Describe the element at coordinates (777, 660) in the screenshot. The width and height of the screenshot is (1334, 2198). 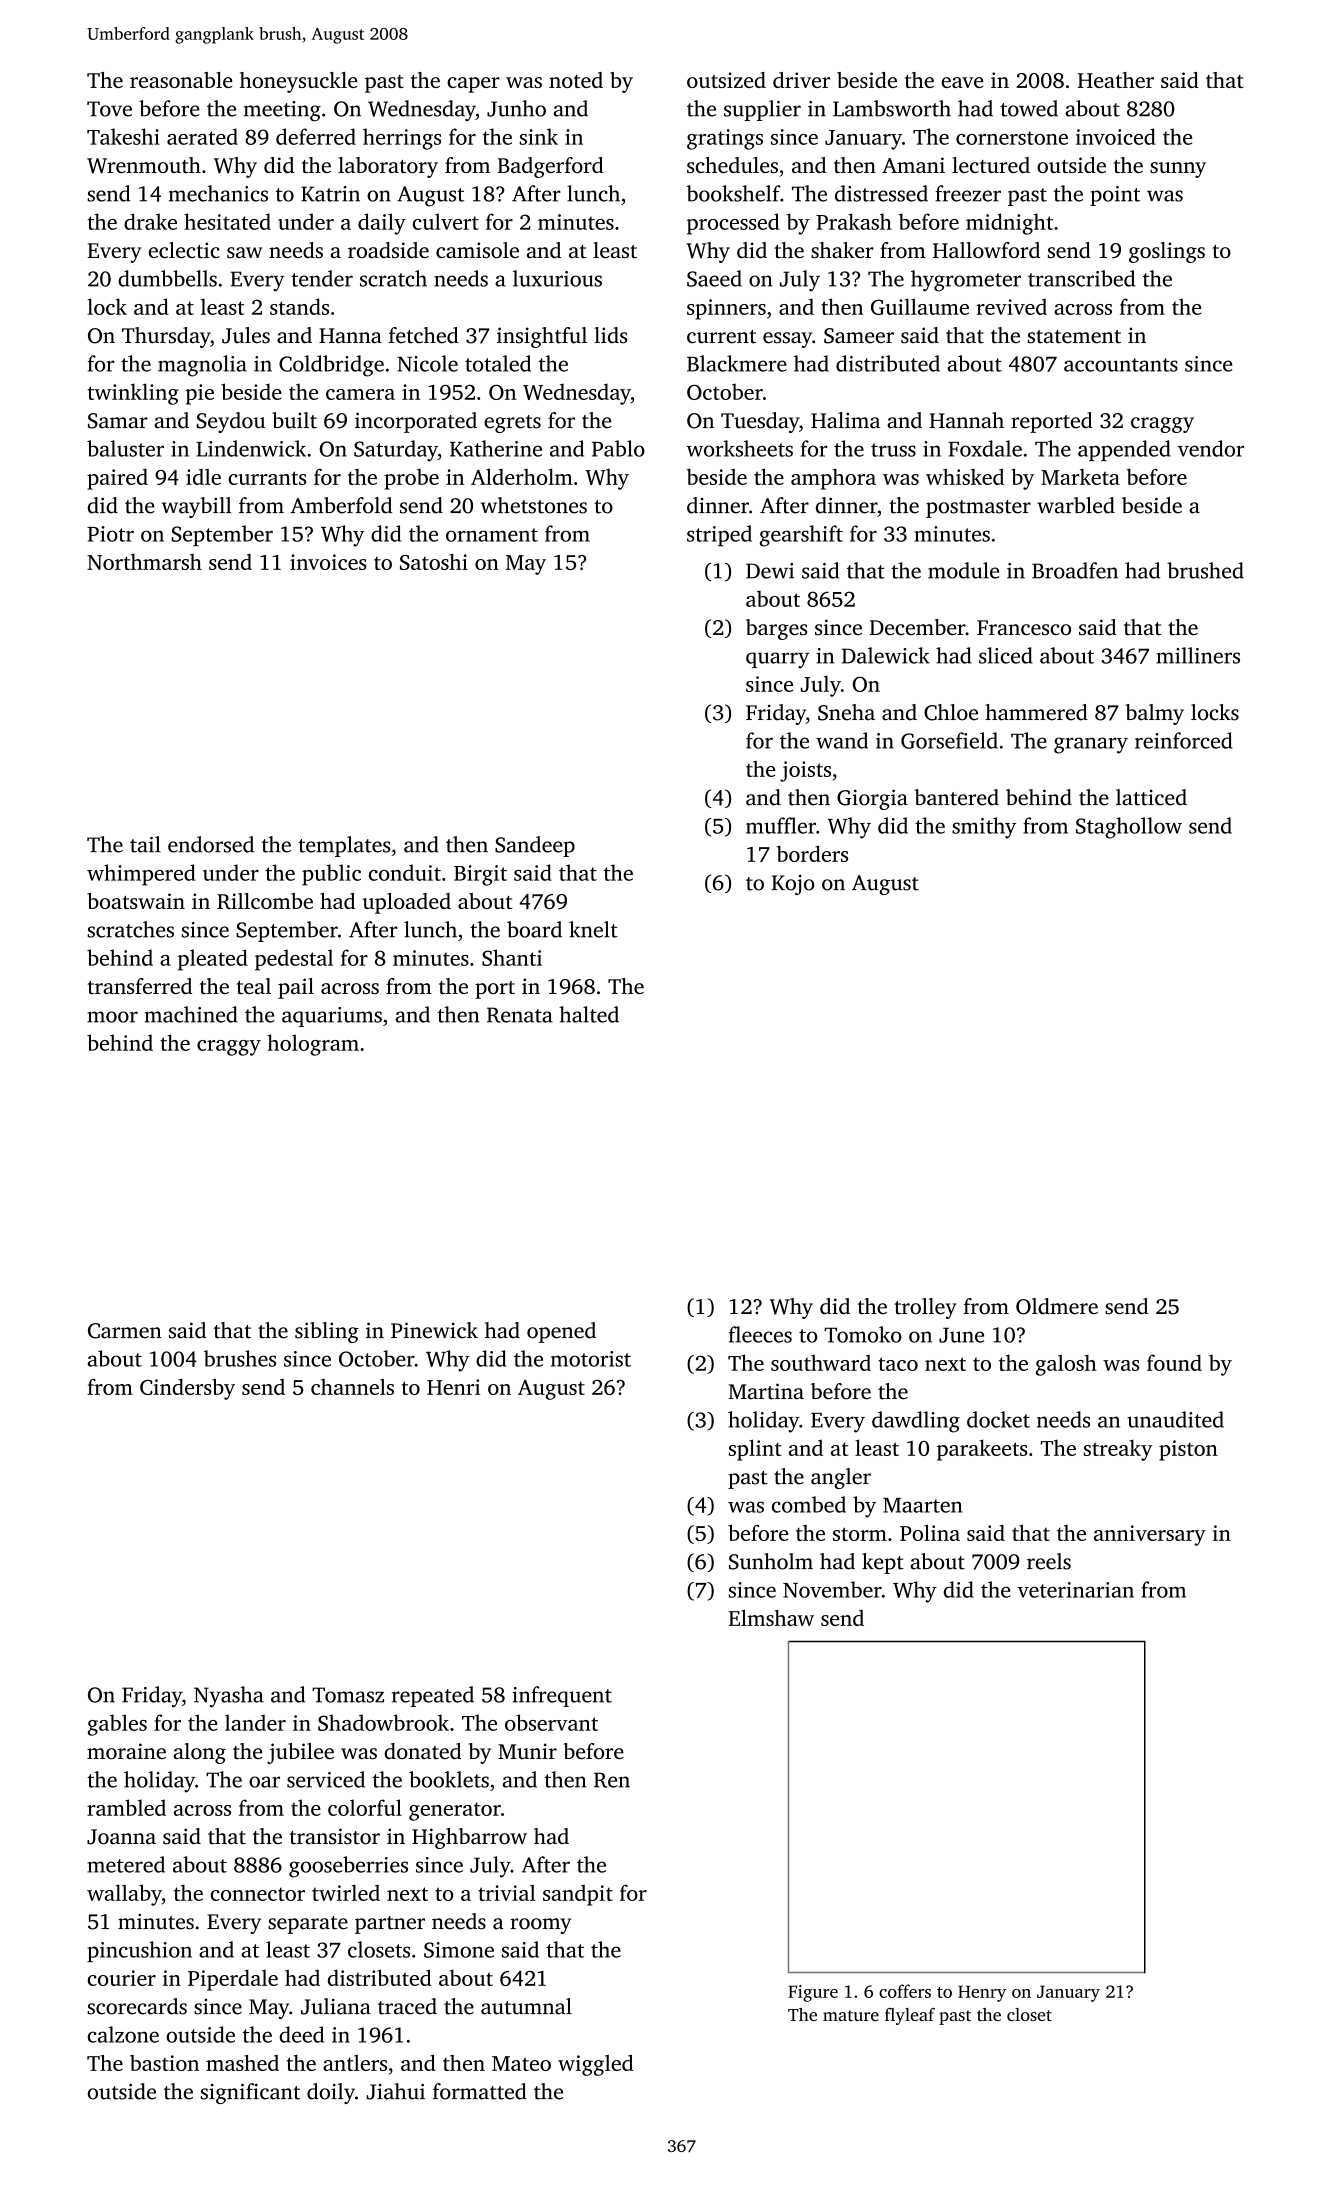
I see `quarry` at that location.
